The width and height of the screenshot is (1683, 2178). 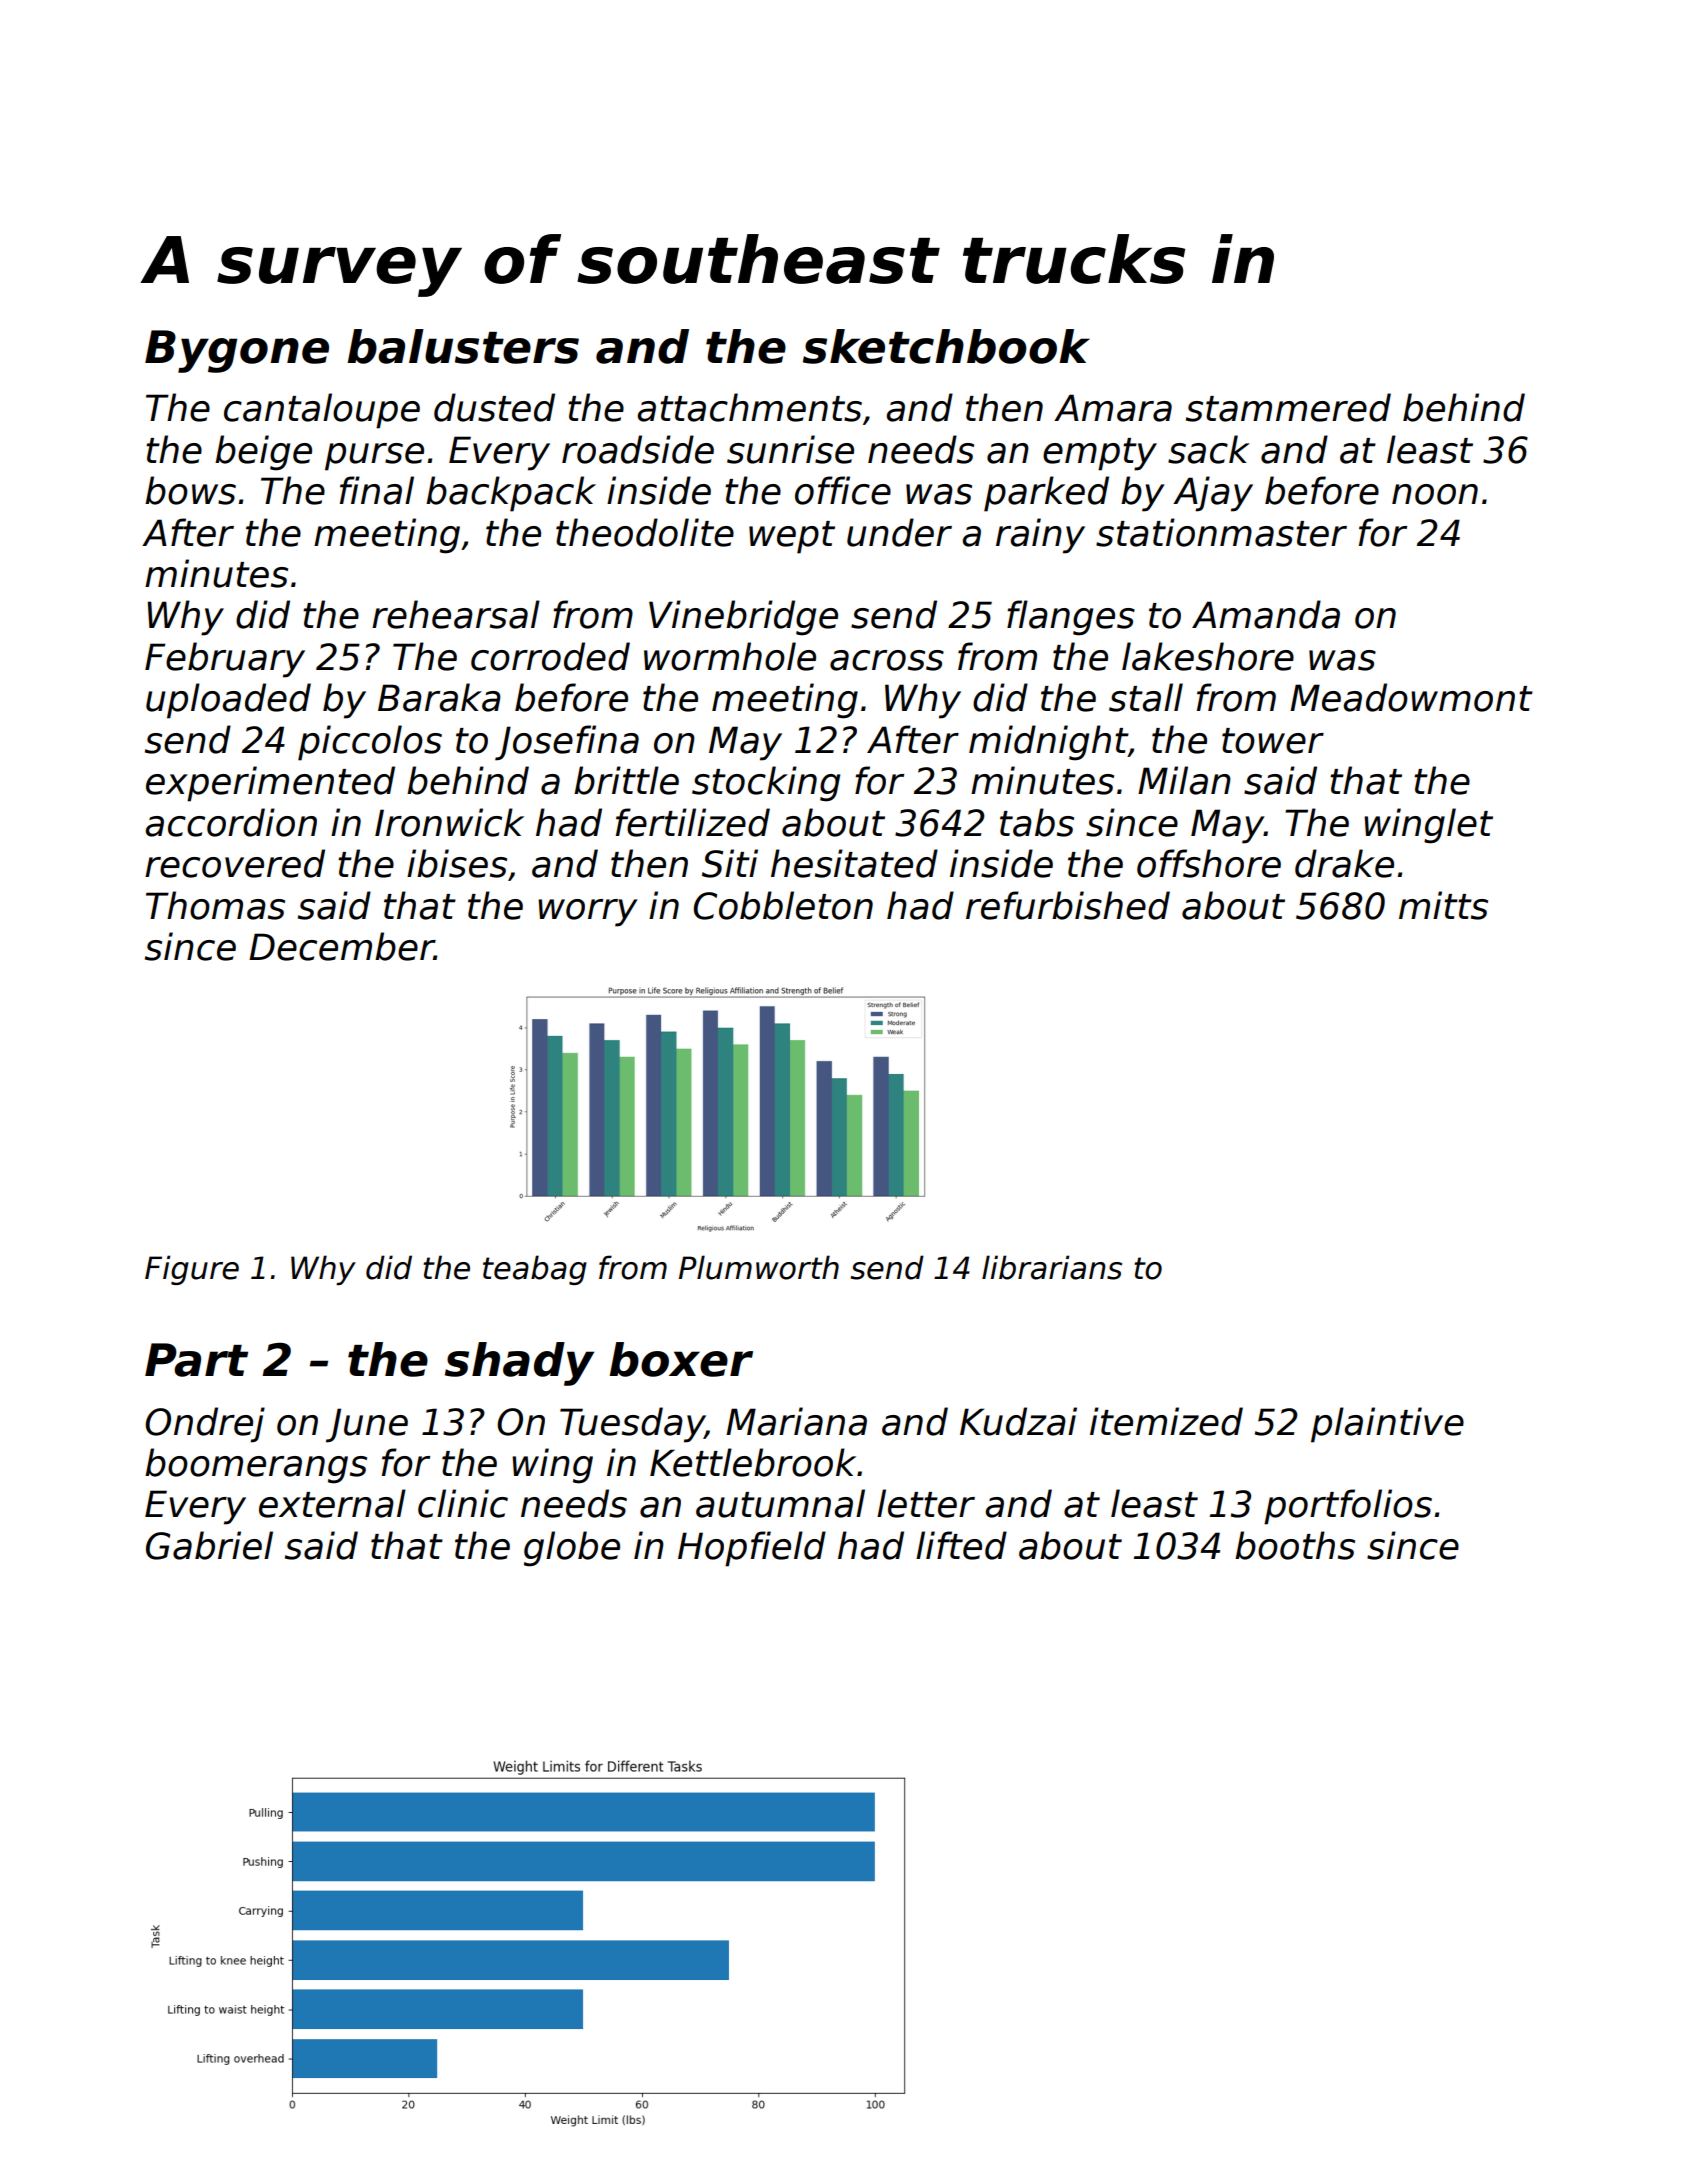 What do you see at coordinates (228, 701) in the screenshot?
I see `uploaded` at bounding box center [228, 701].
